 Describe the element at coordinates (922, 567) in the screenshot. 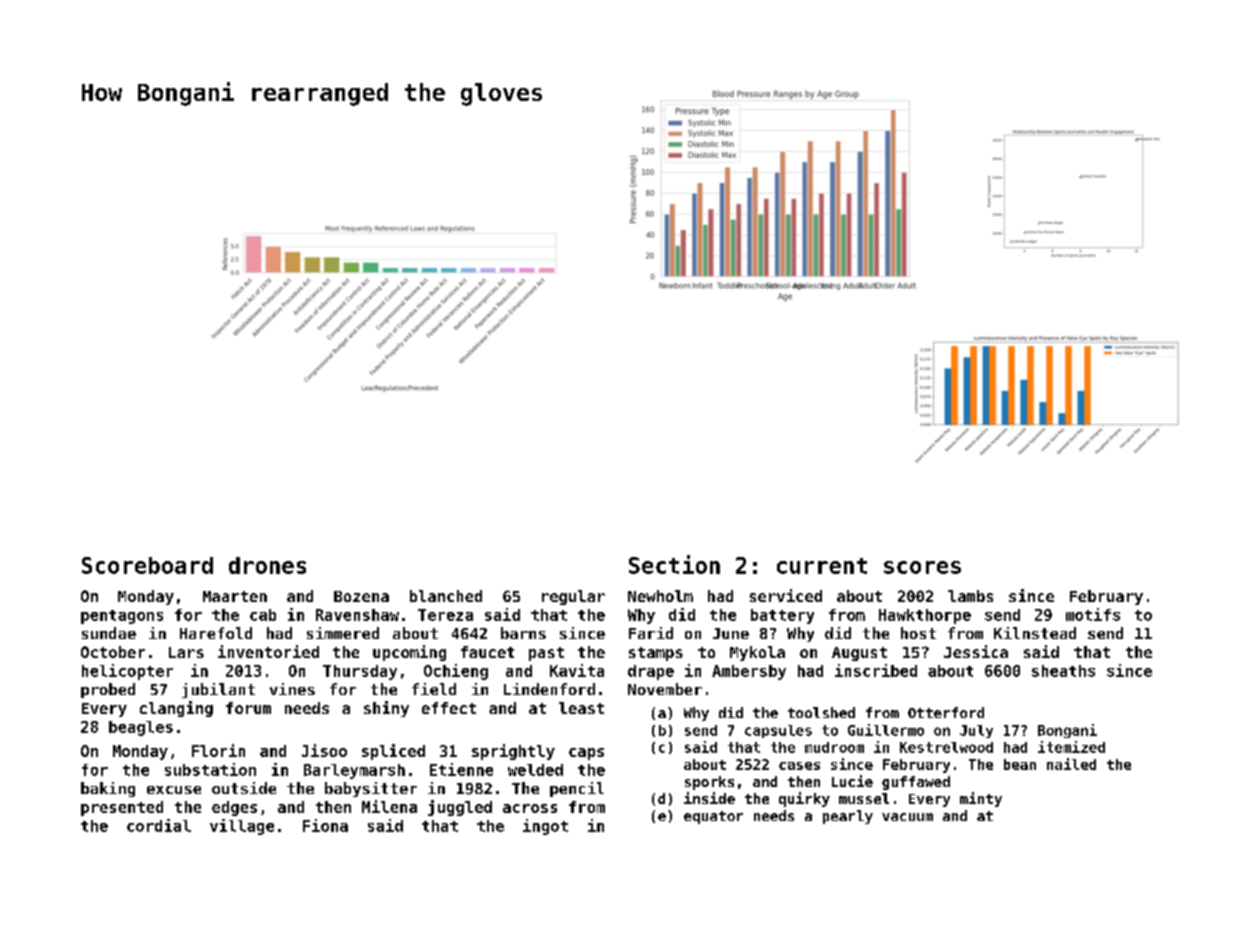

I see `scores` at that location.
